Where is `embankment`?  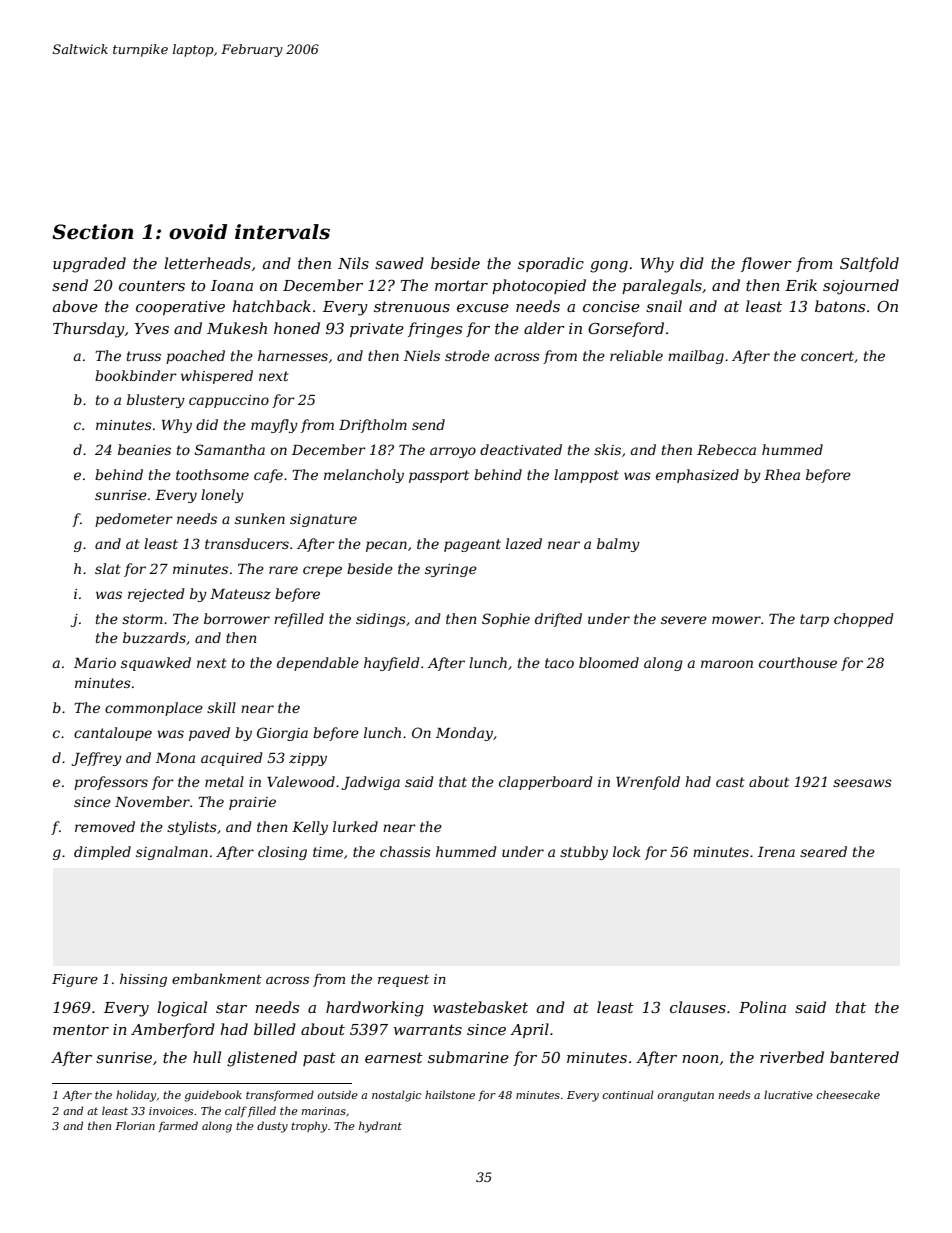
embankment is located at coordinates (217, 978).
